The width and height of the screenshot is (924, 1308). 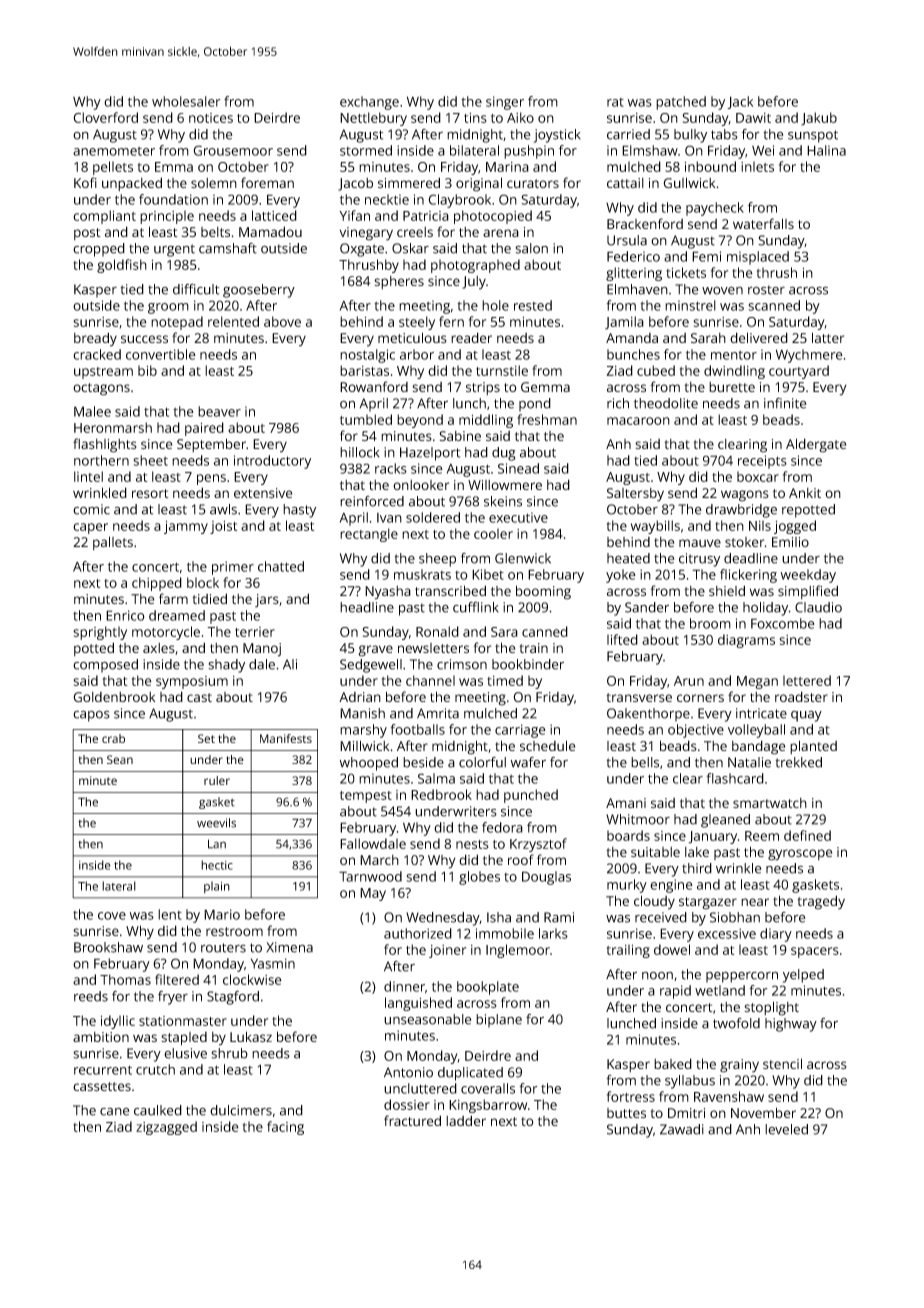 I want to click on sprightly, so click(x=100, y=633).
